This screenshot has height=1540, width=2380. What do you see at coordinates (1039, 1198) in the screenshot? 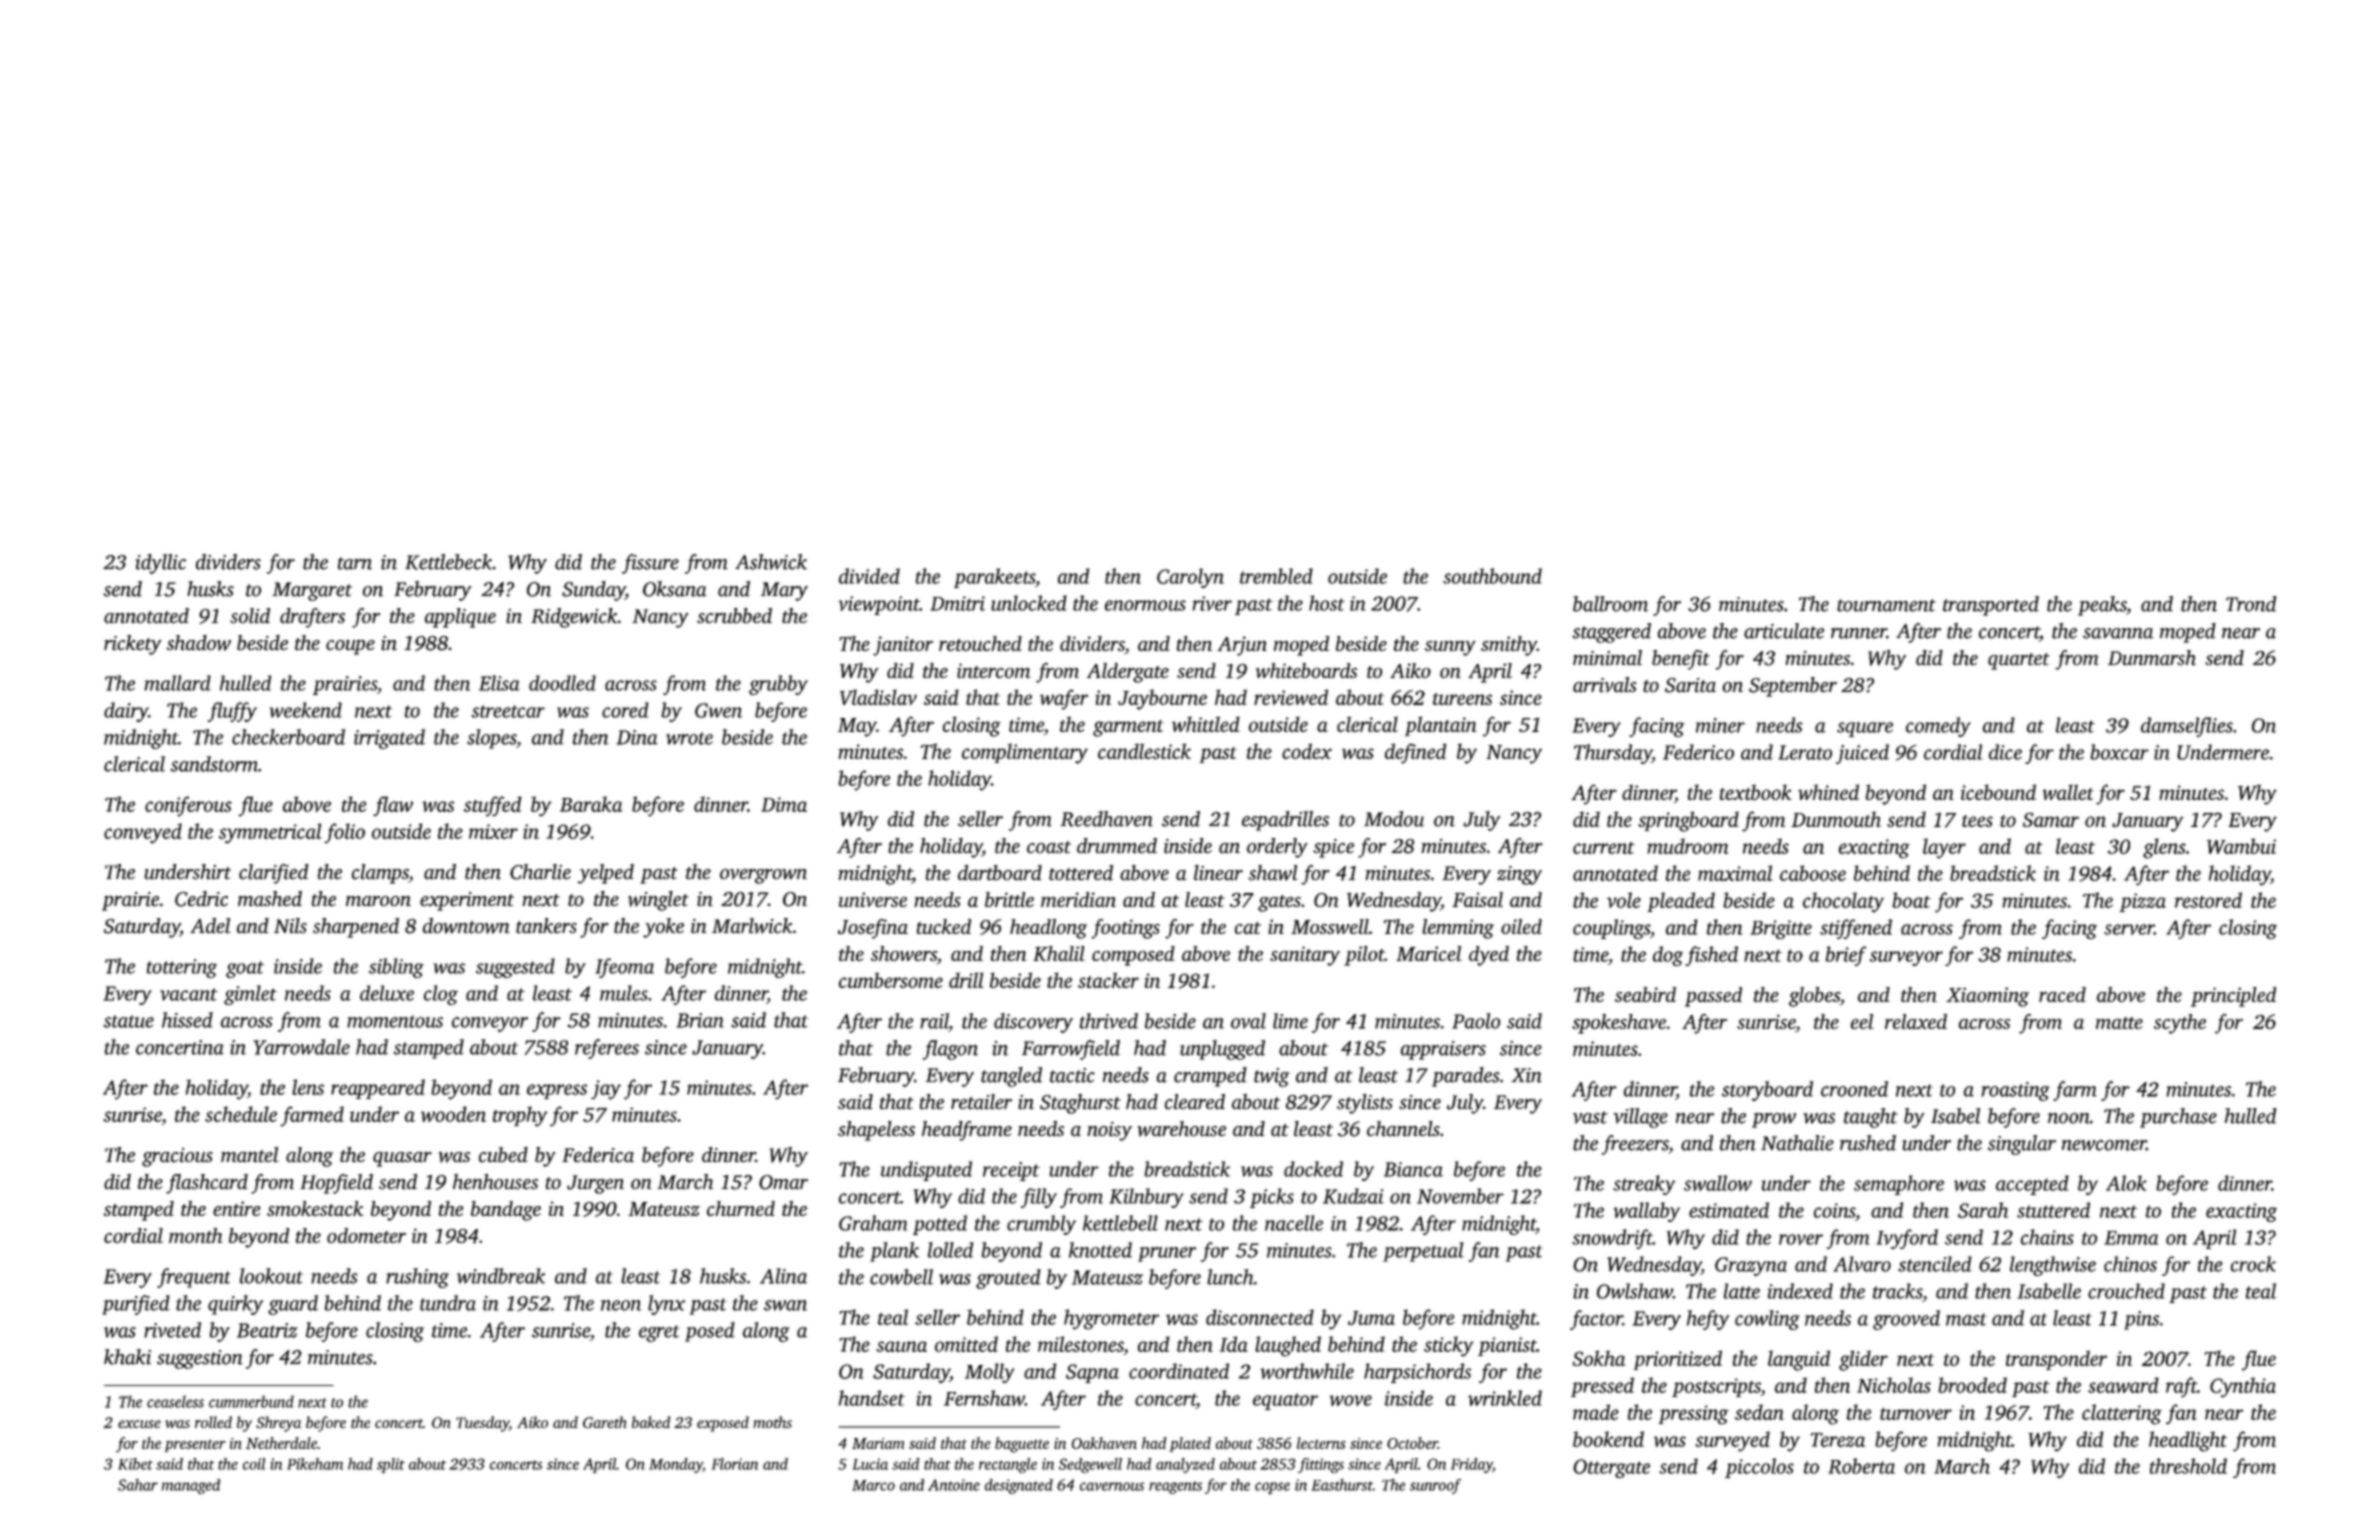
I see `filly` at bounding box center [1039, 1198].
